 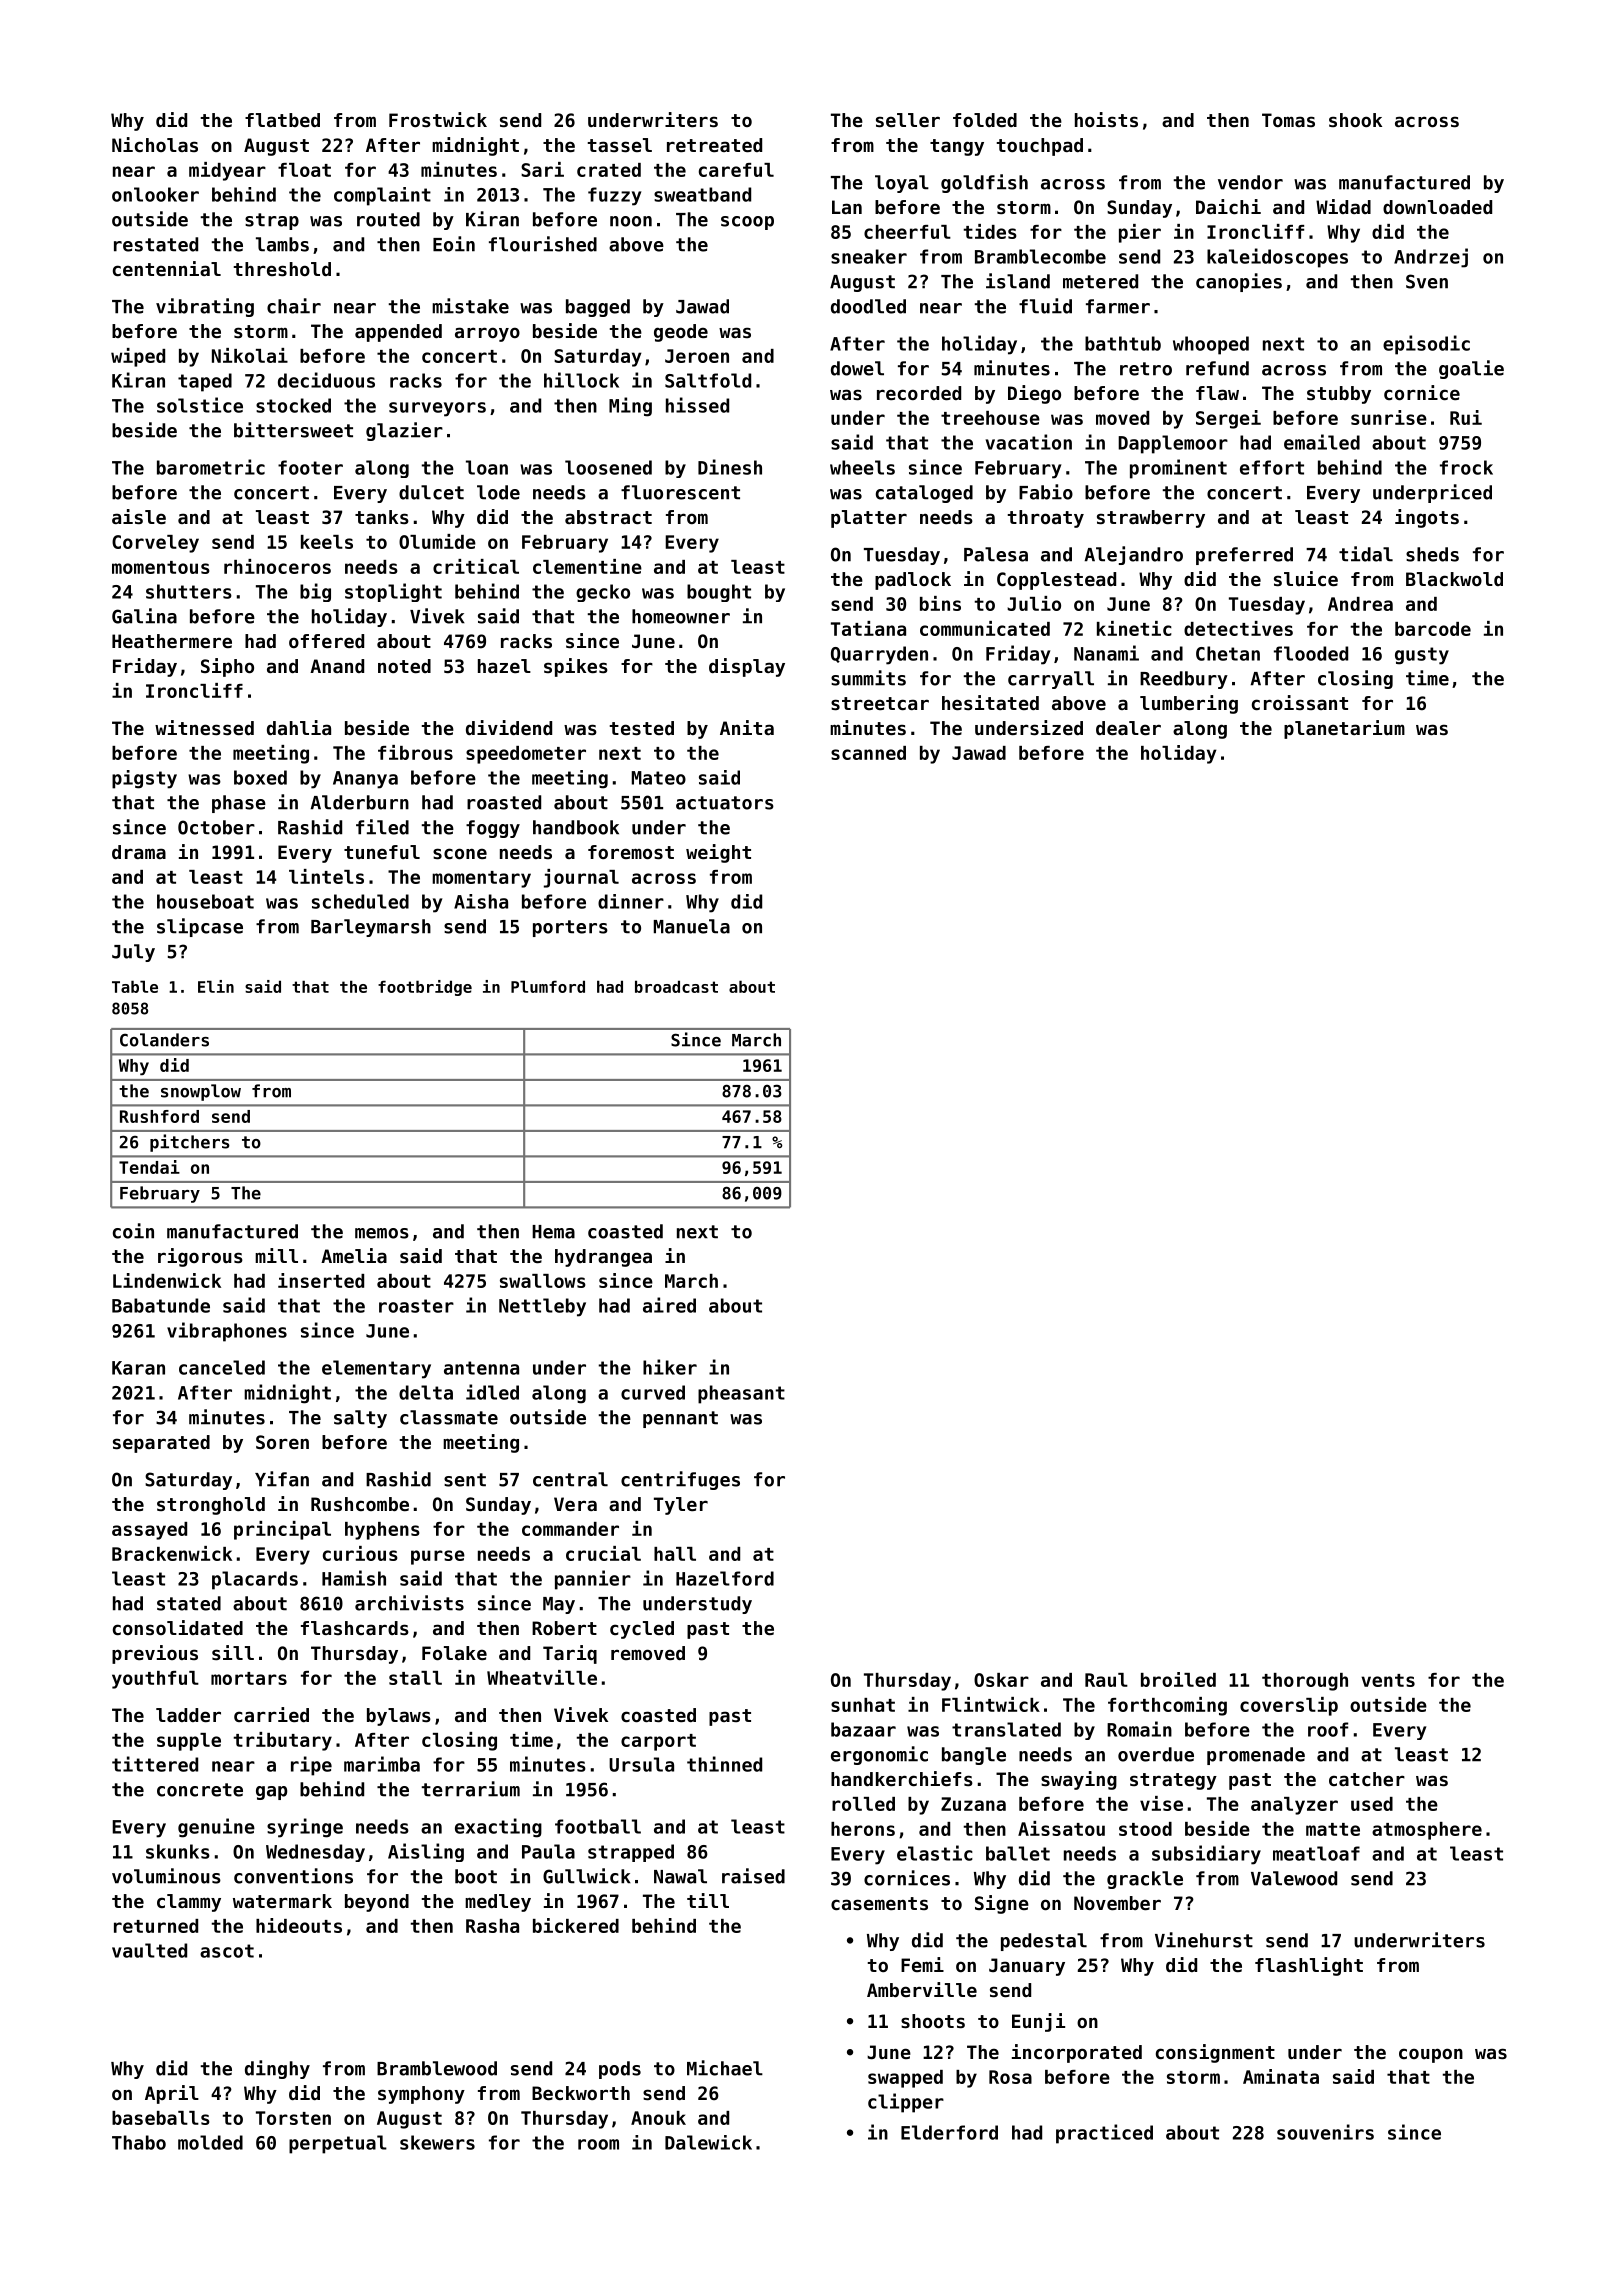 What do you see at coordinates (409, 1603) in the screenshot?
I see `archivists` at bounding box center [409, 1603].
